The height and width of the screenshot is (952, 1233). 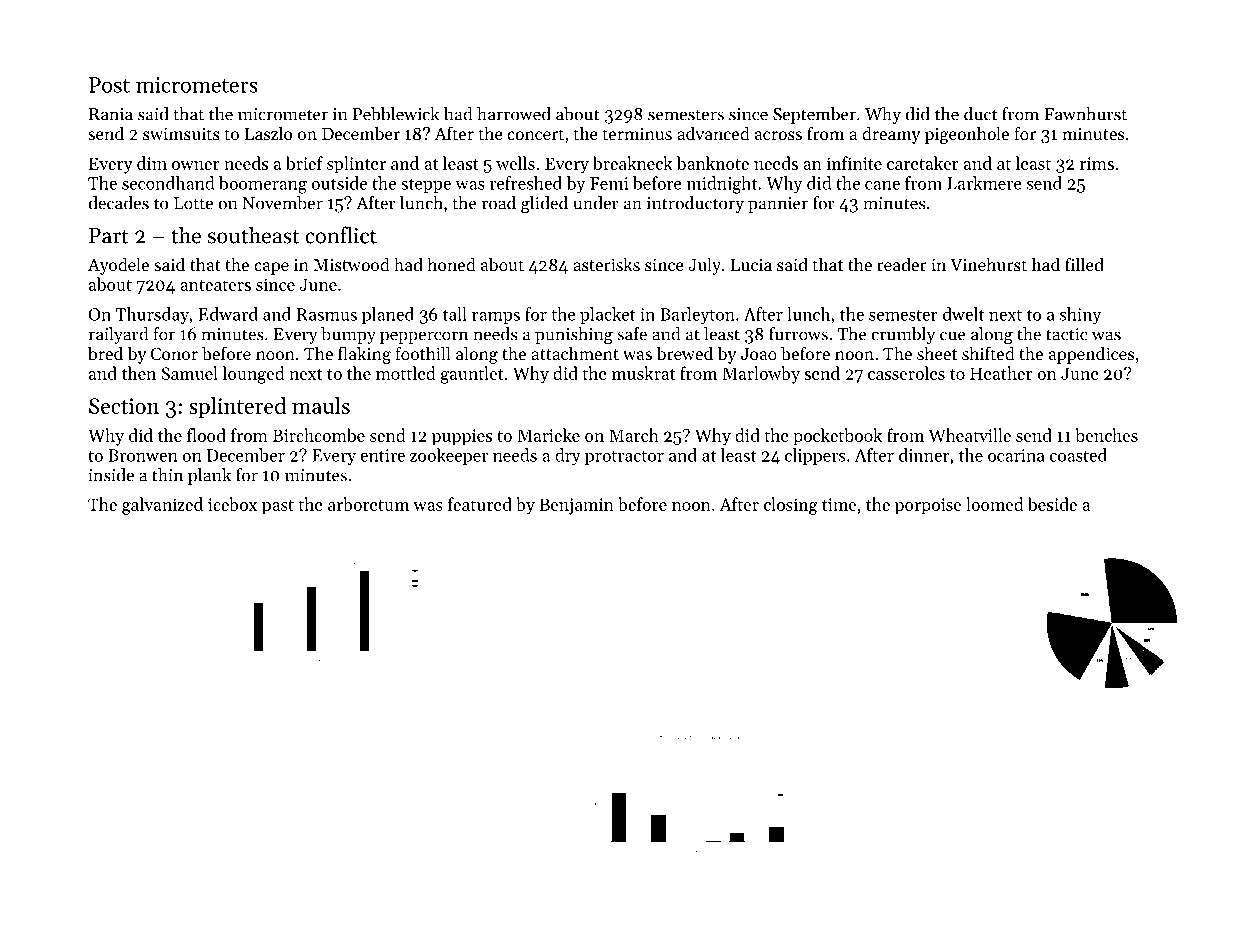 I want to click on flood, so click(x=206, y=435).
